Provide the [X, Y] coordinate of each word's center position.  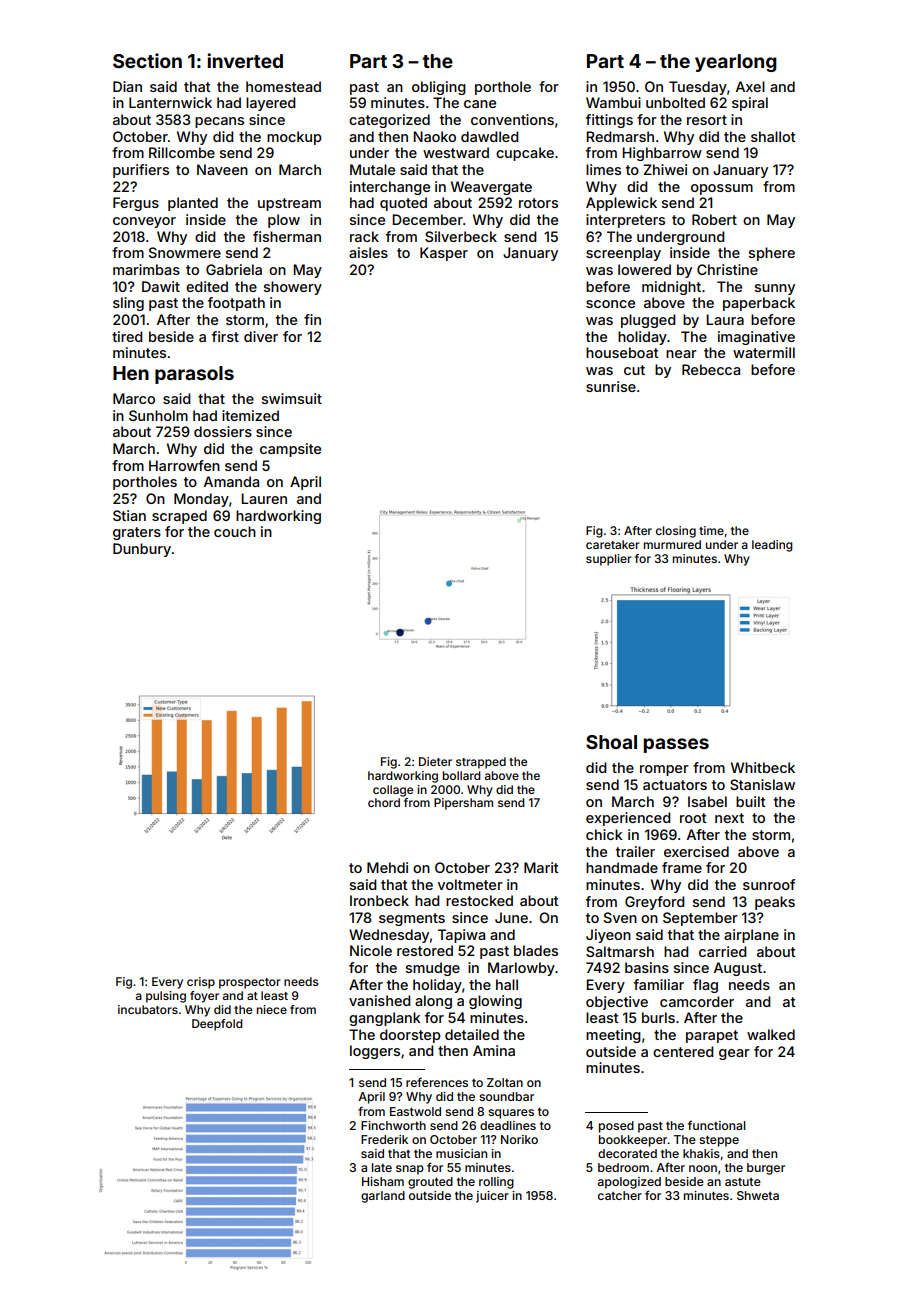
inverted [245, 60]
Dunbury [142, 550]
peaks [775, 903]
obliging [439, 88]
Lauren [264, 498]
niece [272, 1009]
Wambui [613, 102]
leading [772, 546]
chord [384, 802]
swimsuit [292, 398]
